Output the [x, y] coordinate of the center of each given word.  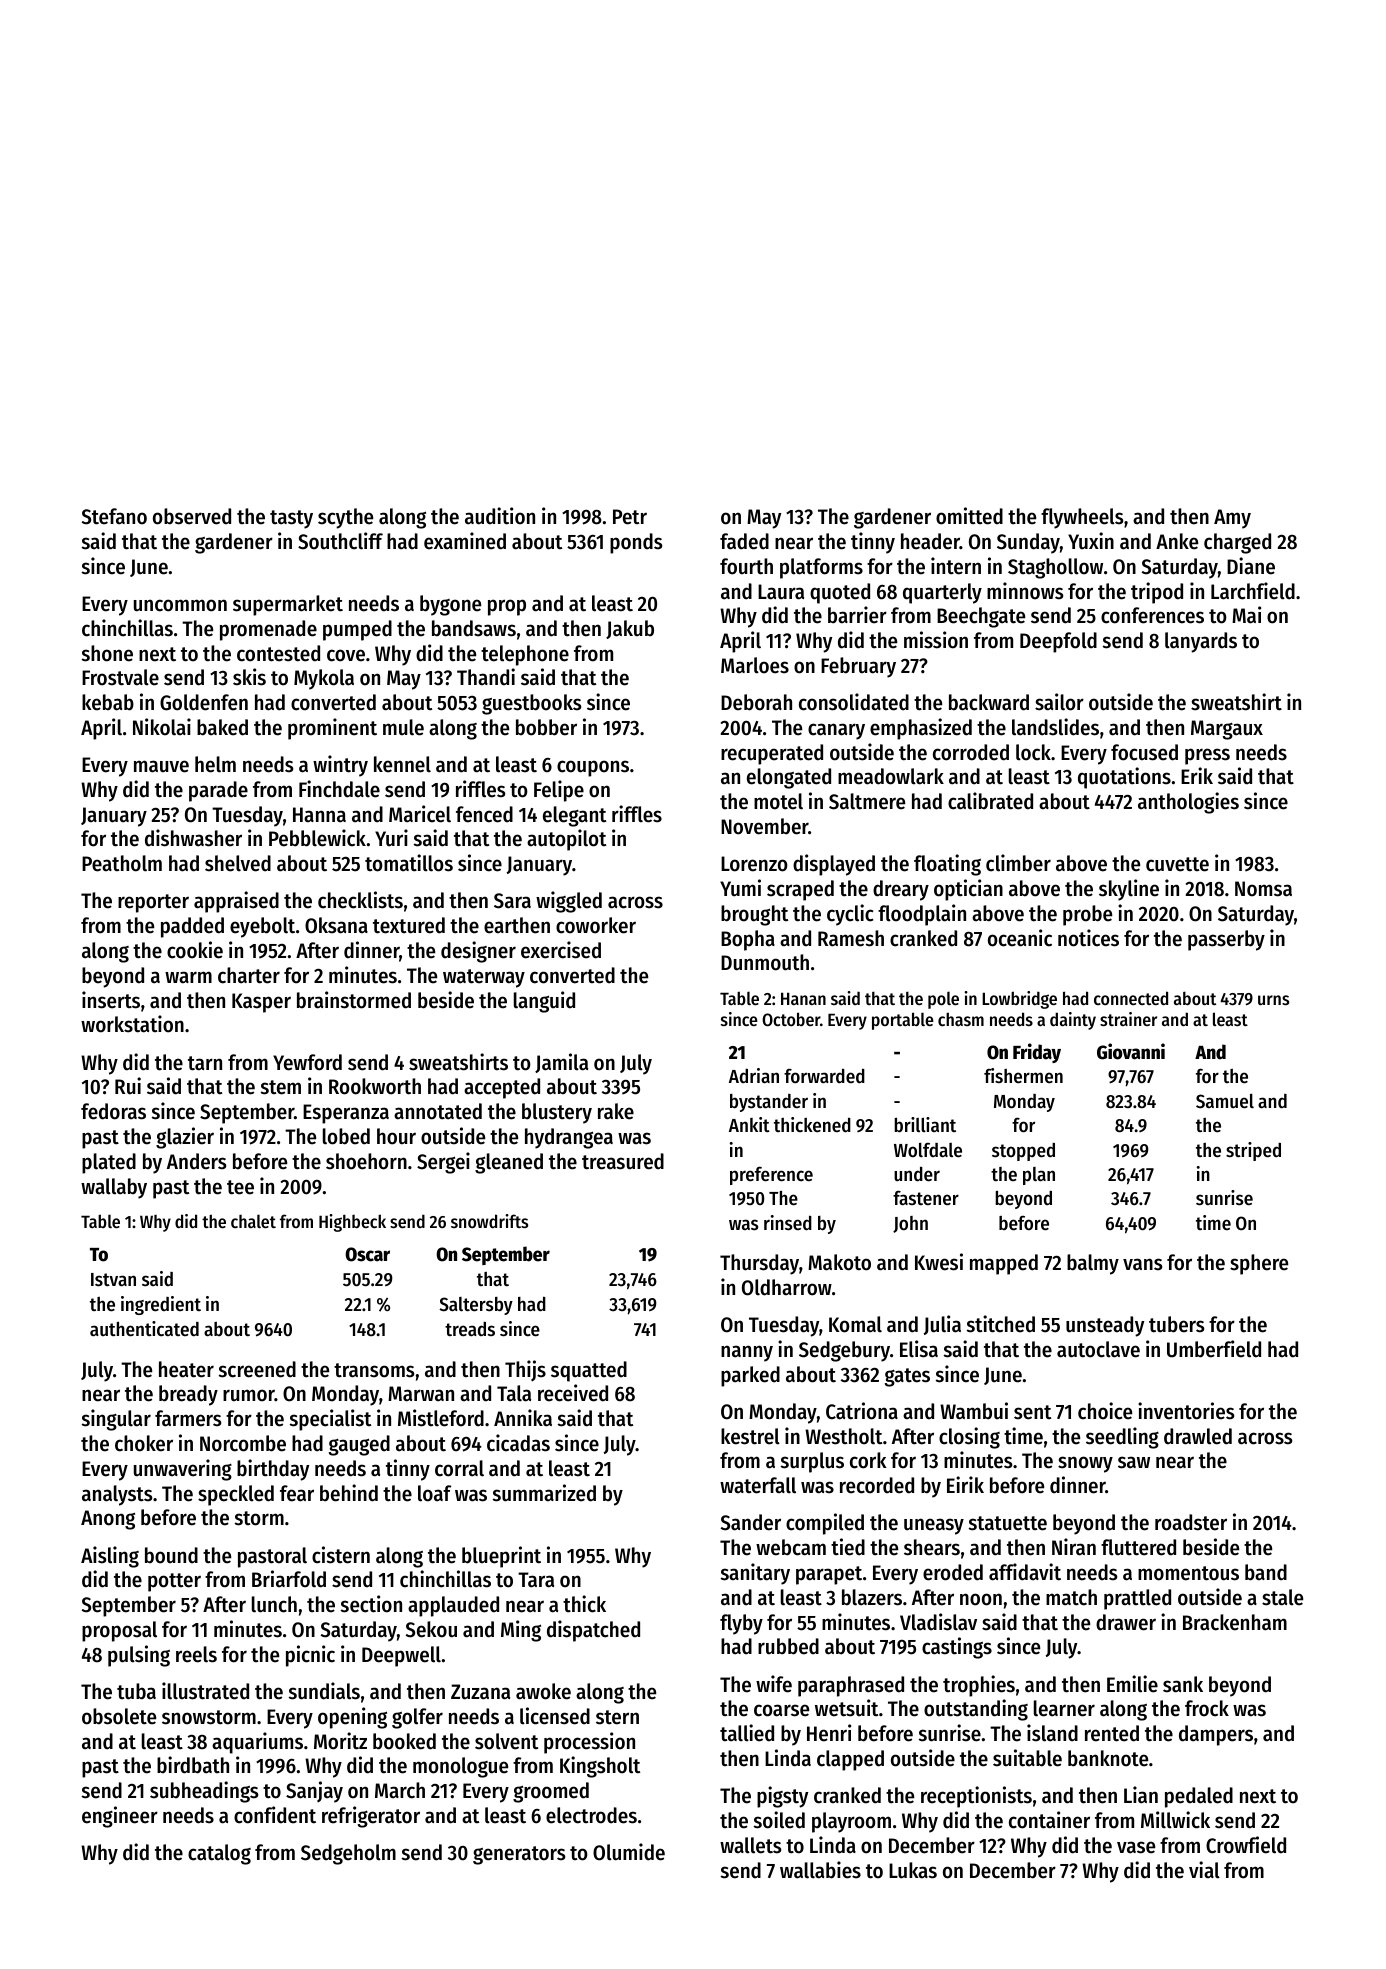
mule [403, 727]
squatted [589, 1371]
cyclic [850, 915]
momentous [1188, 1573]
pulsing [139, 1656]
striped [1253, 1151]
